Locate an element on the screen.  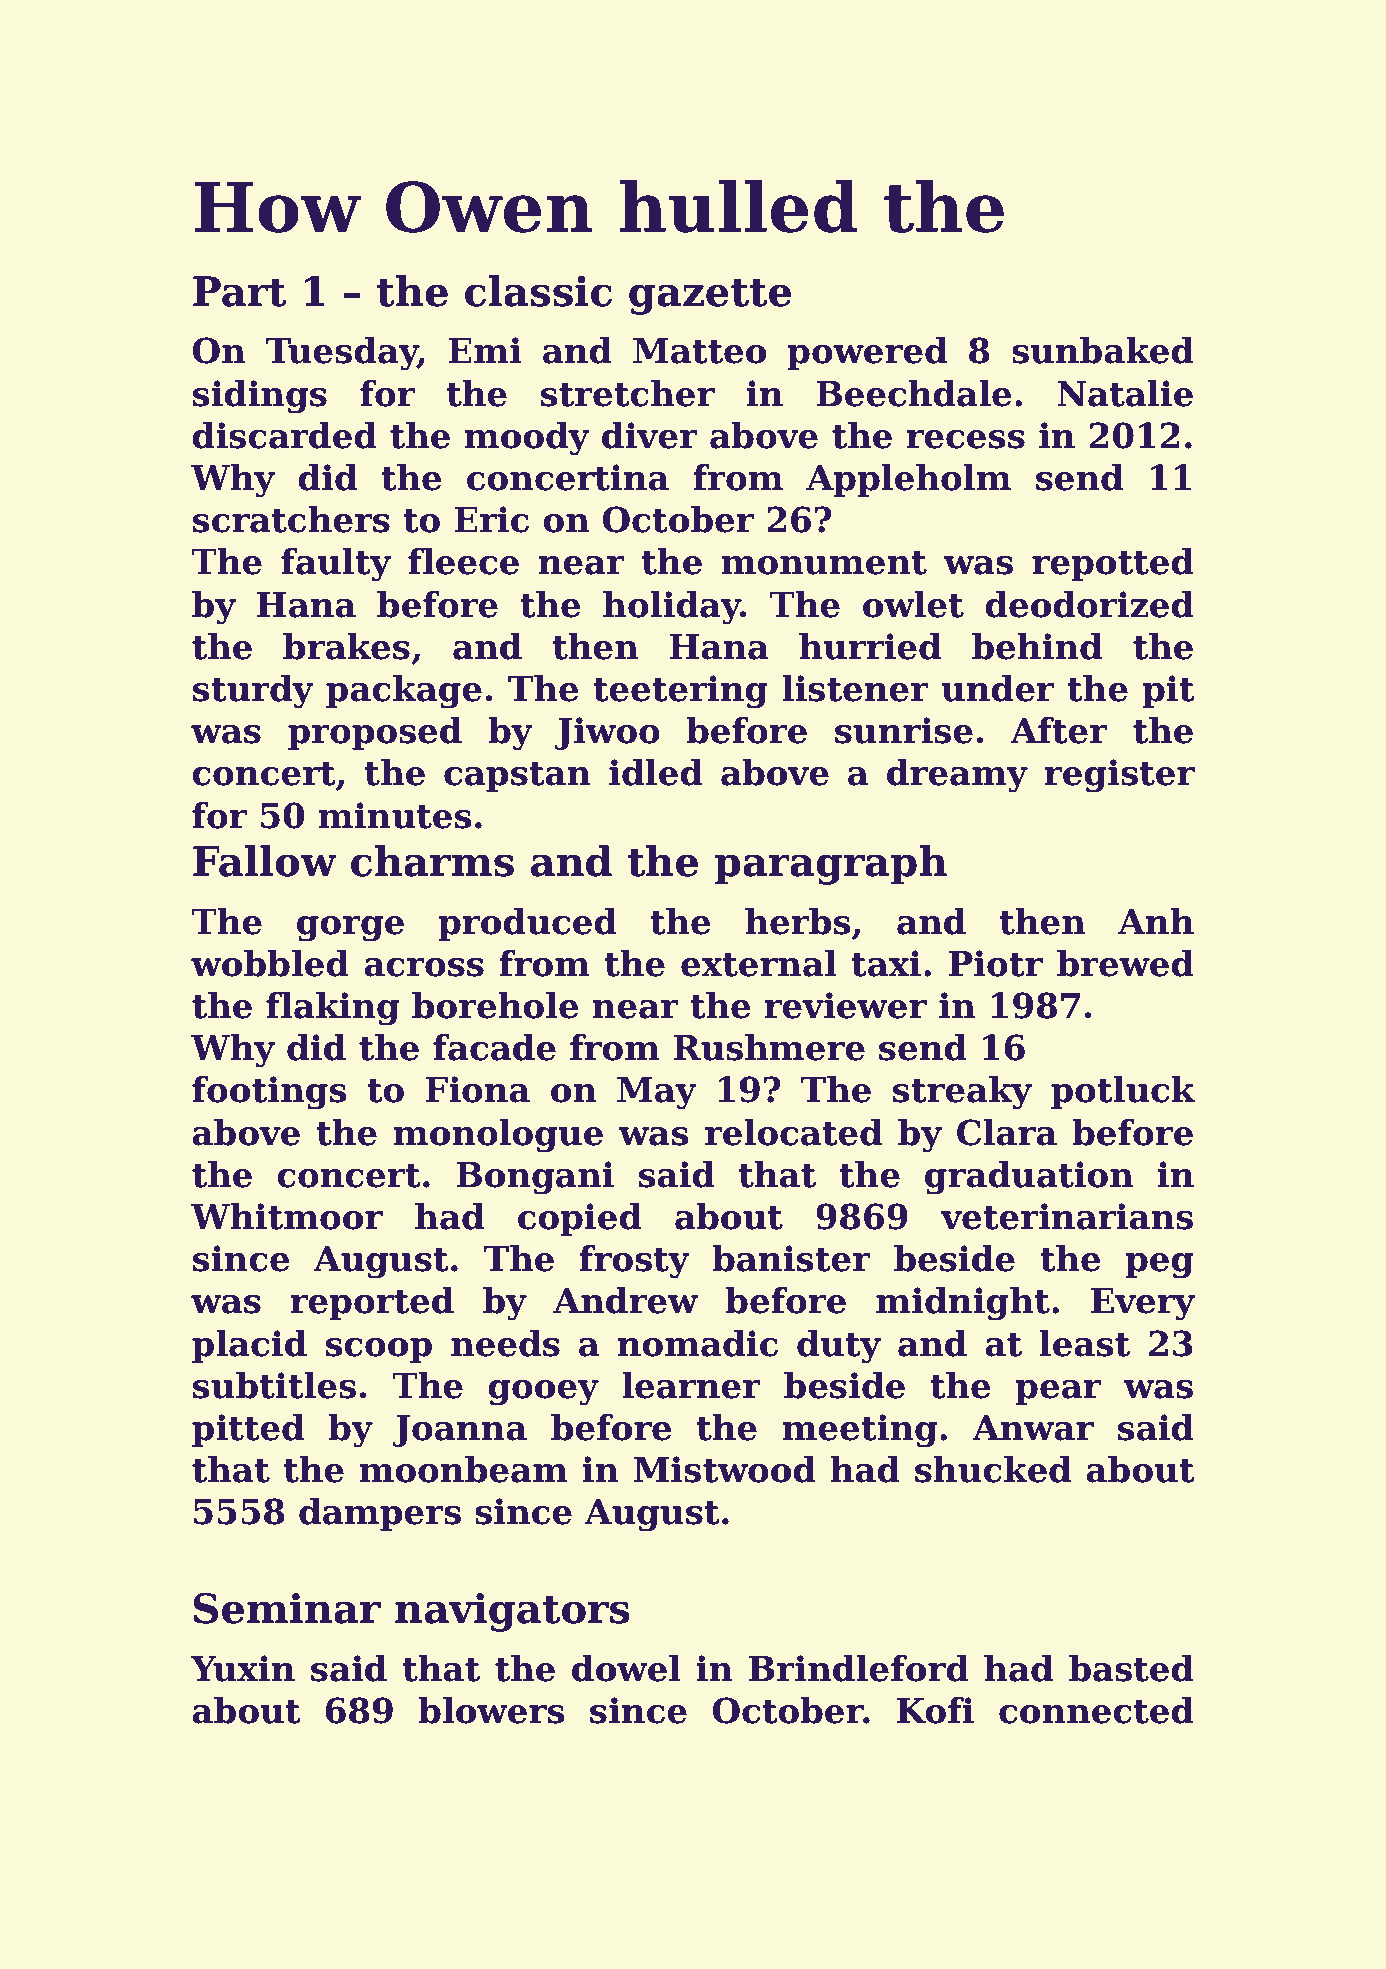
gorge is located at coordinates (350, 929).
